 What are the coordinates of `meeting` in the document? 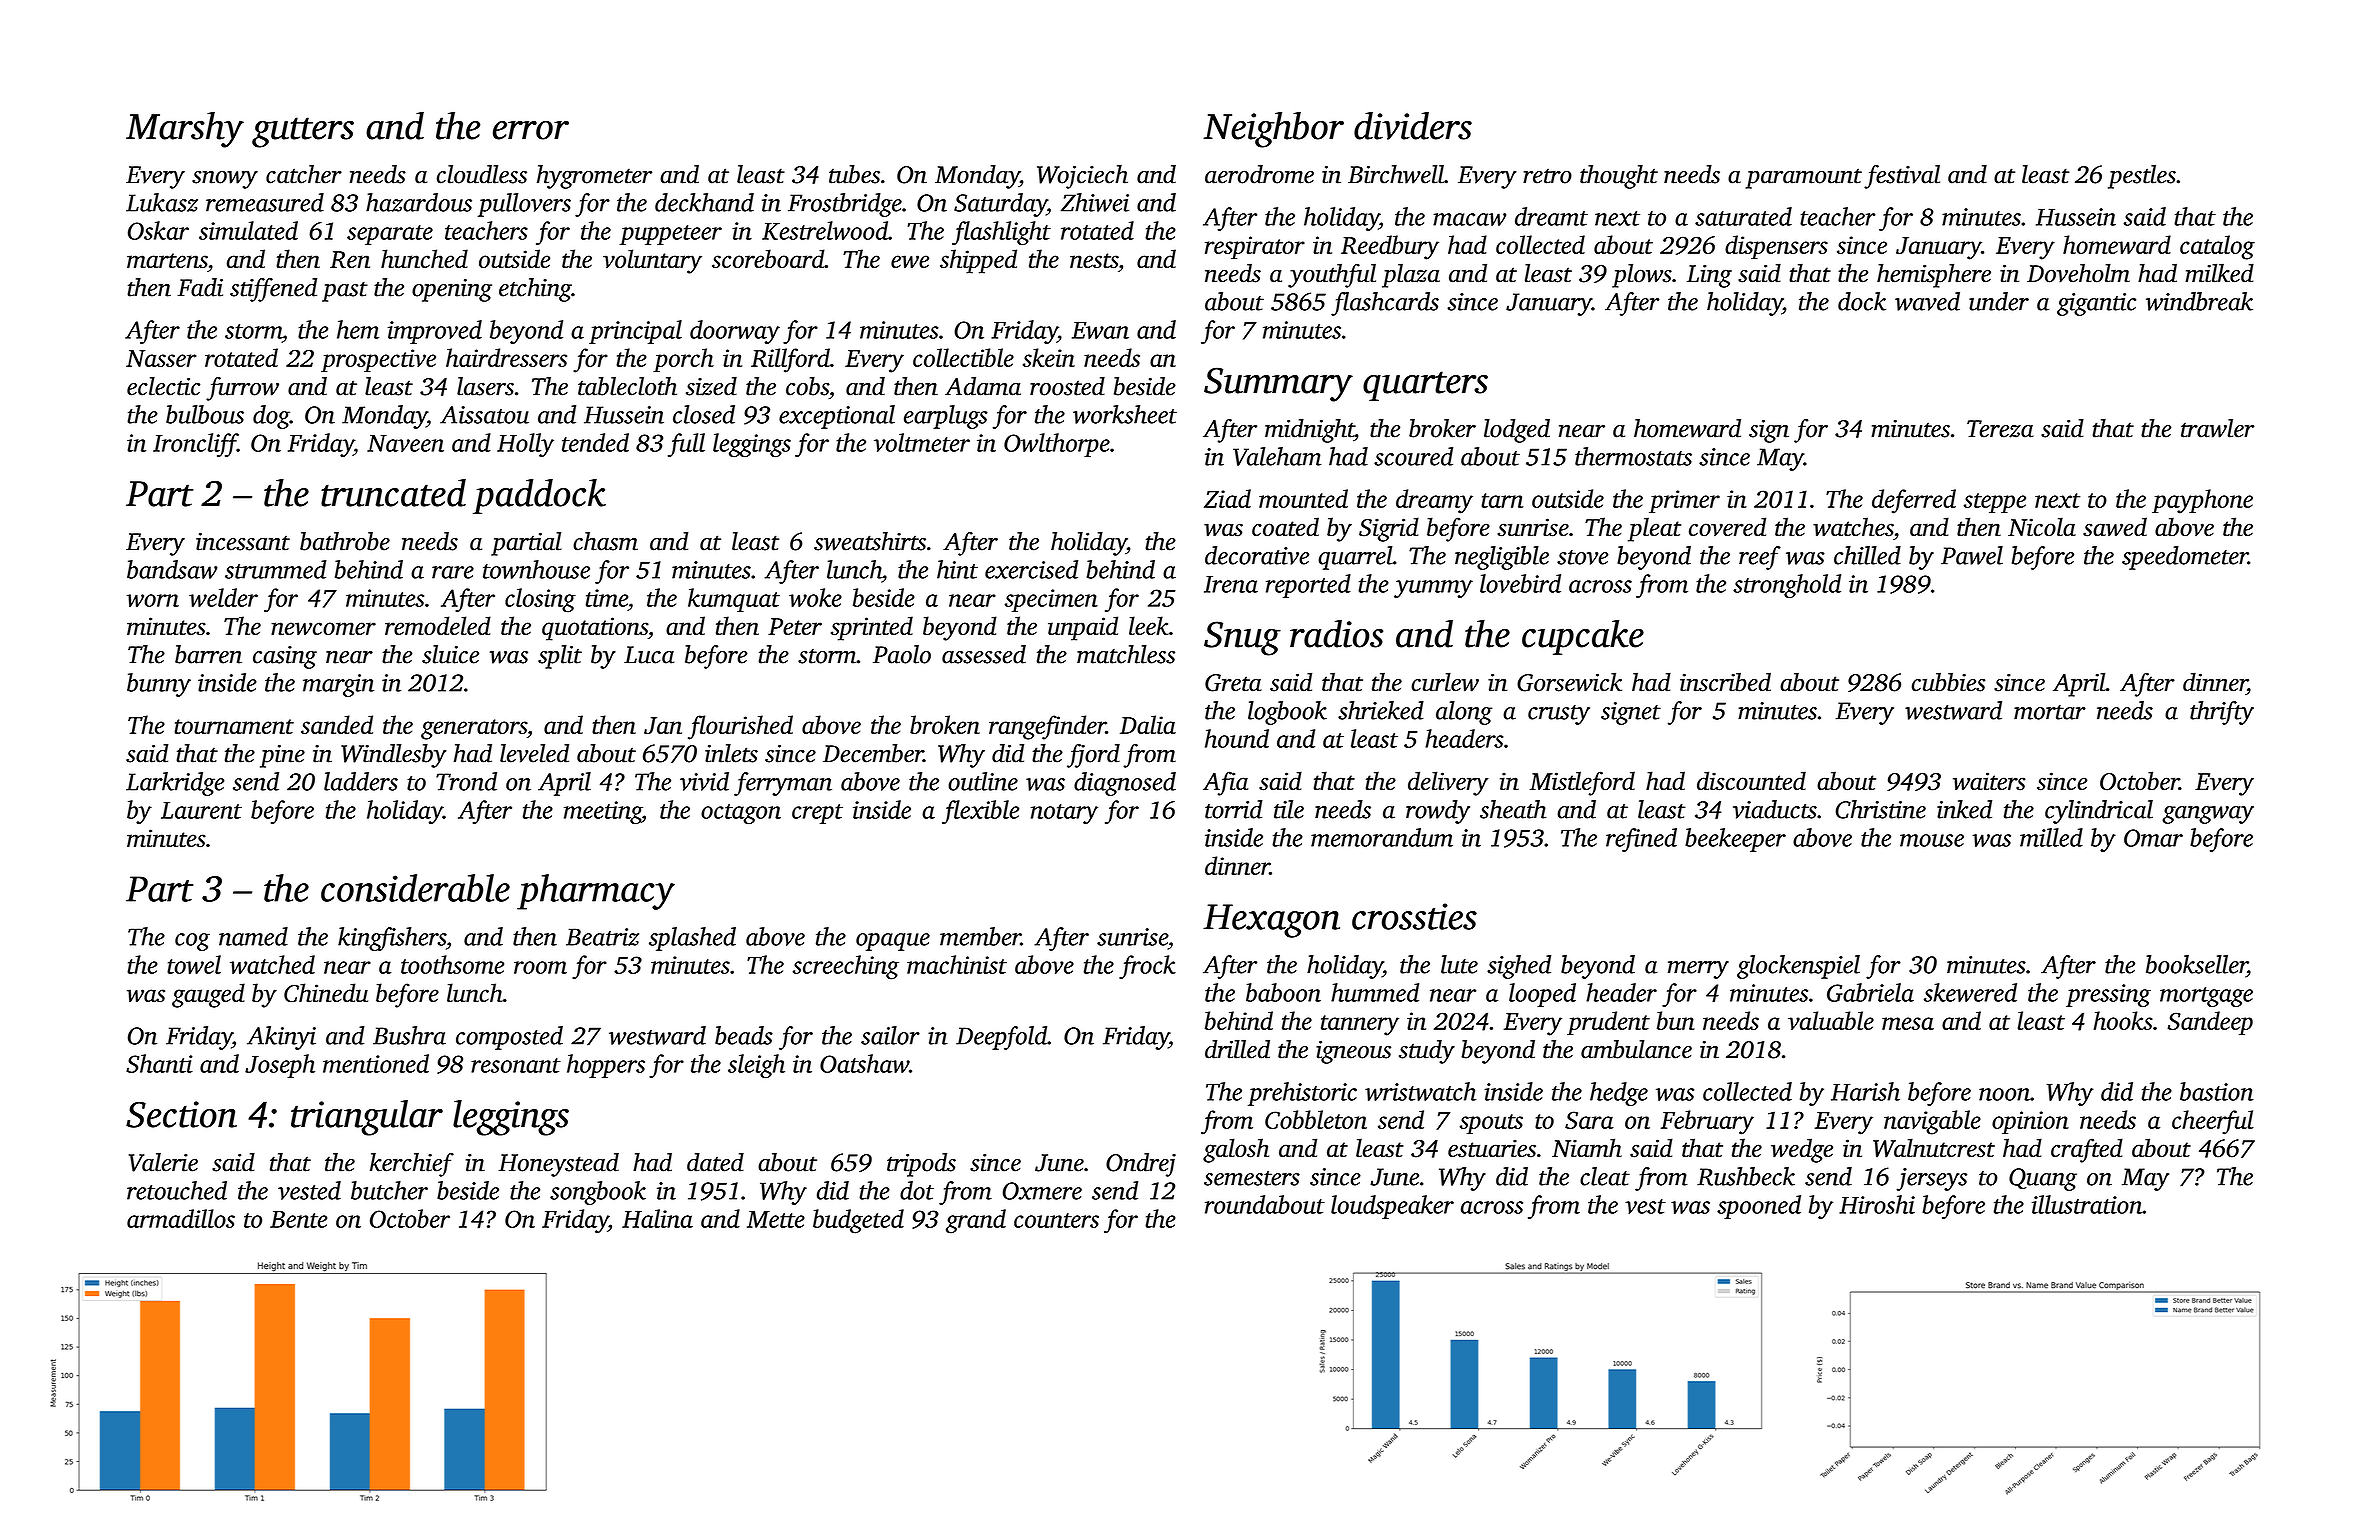 It's located at (603, 813).
